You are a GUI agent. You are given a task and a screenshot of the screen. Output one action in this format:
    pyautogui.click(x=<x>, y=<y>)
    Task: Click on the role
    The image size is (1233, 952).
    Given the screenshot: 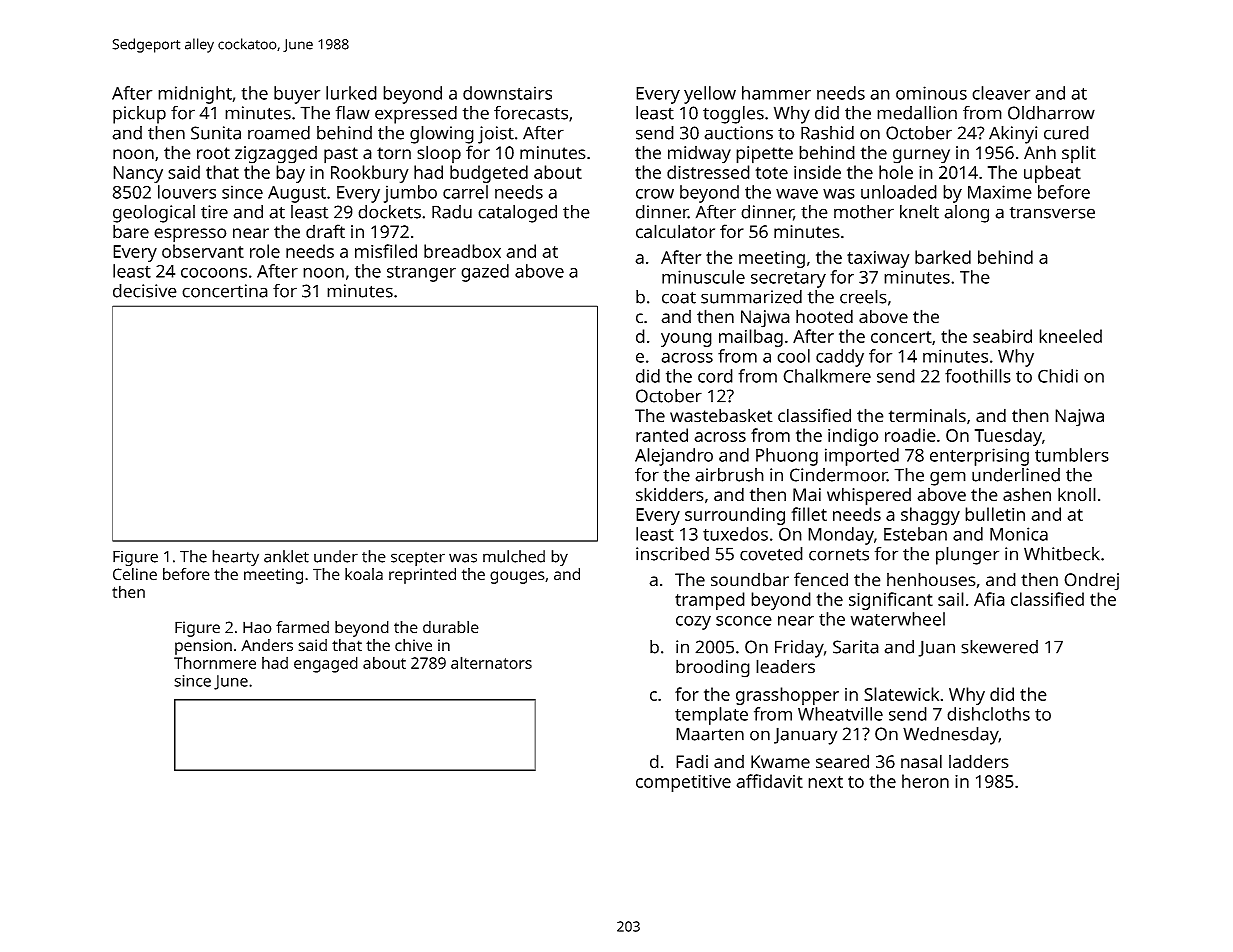 What is the action you would take?
    pyautogui.click(x=265, y=251)
